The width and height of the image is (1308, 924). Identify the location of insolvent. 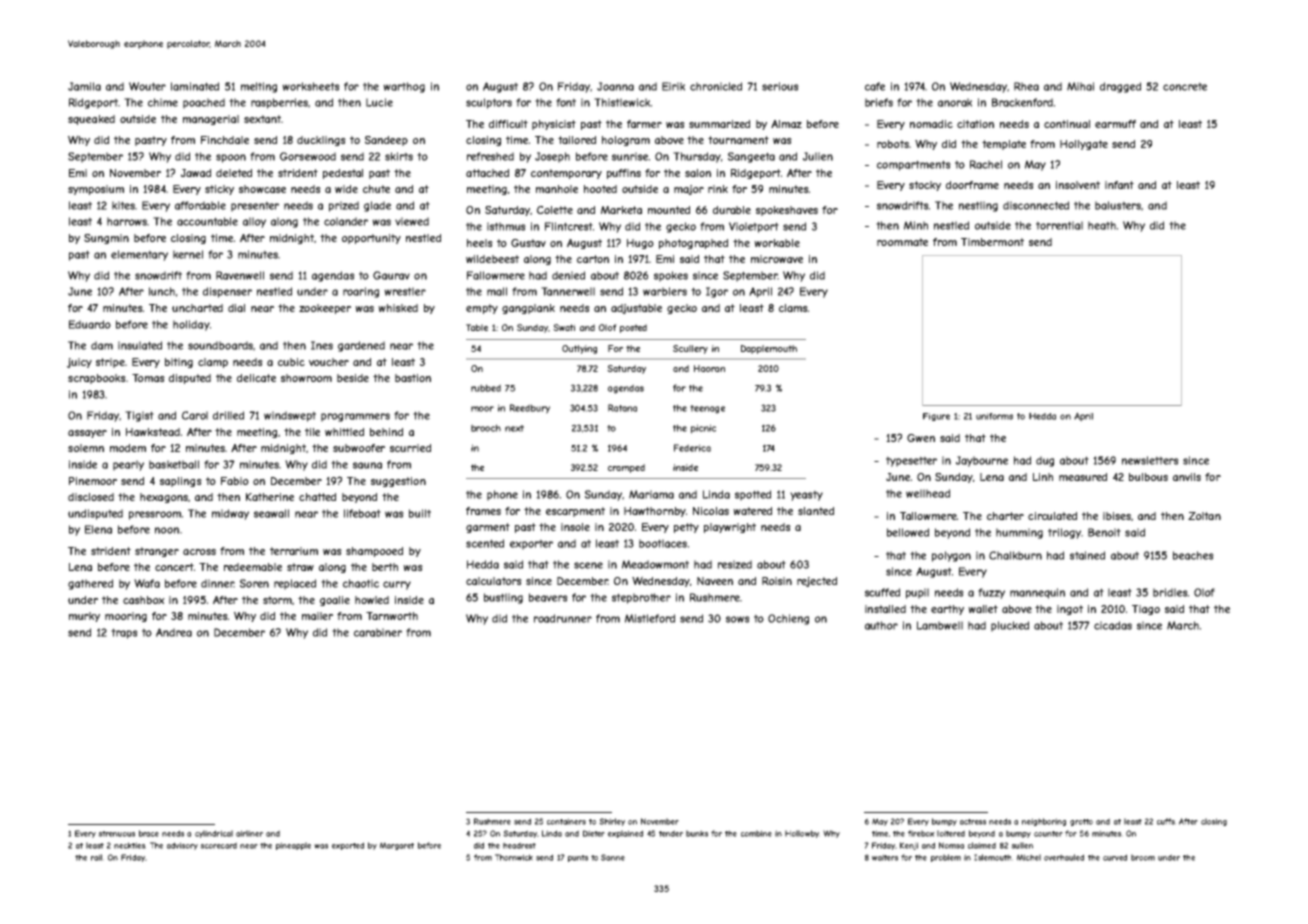
(1078, 185).
